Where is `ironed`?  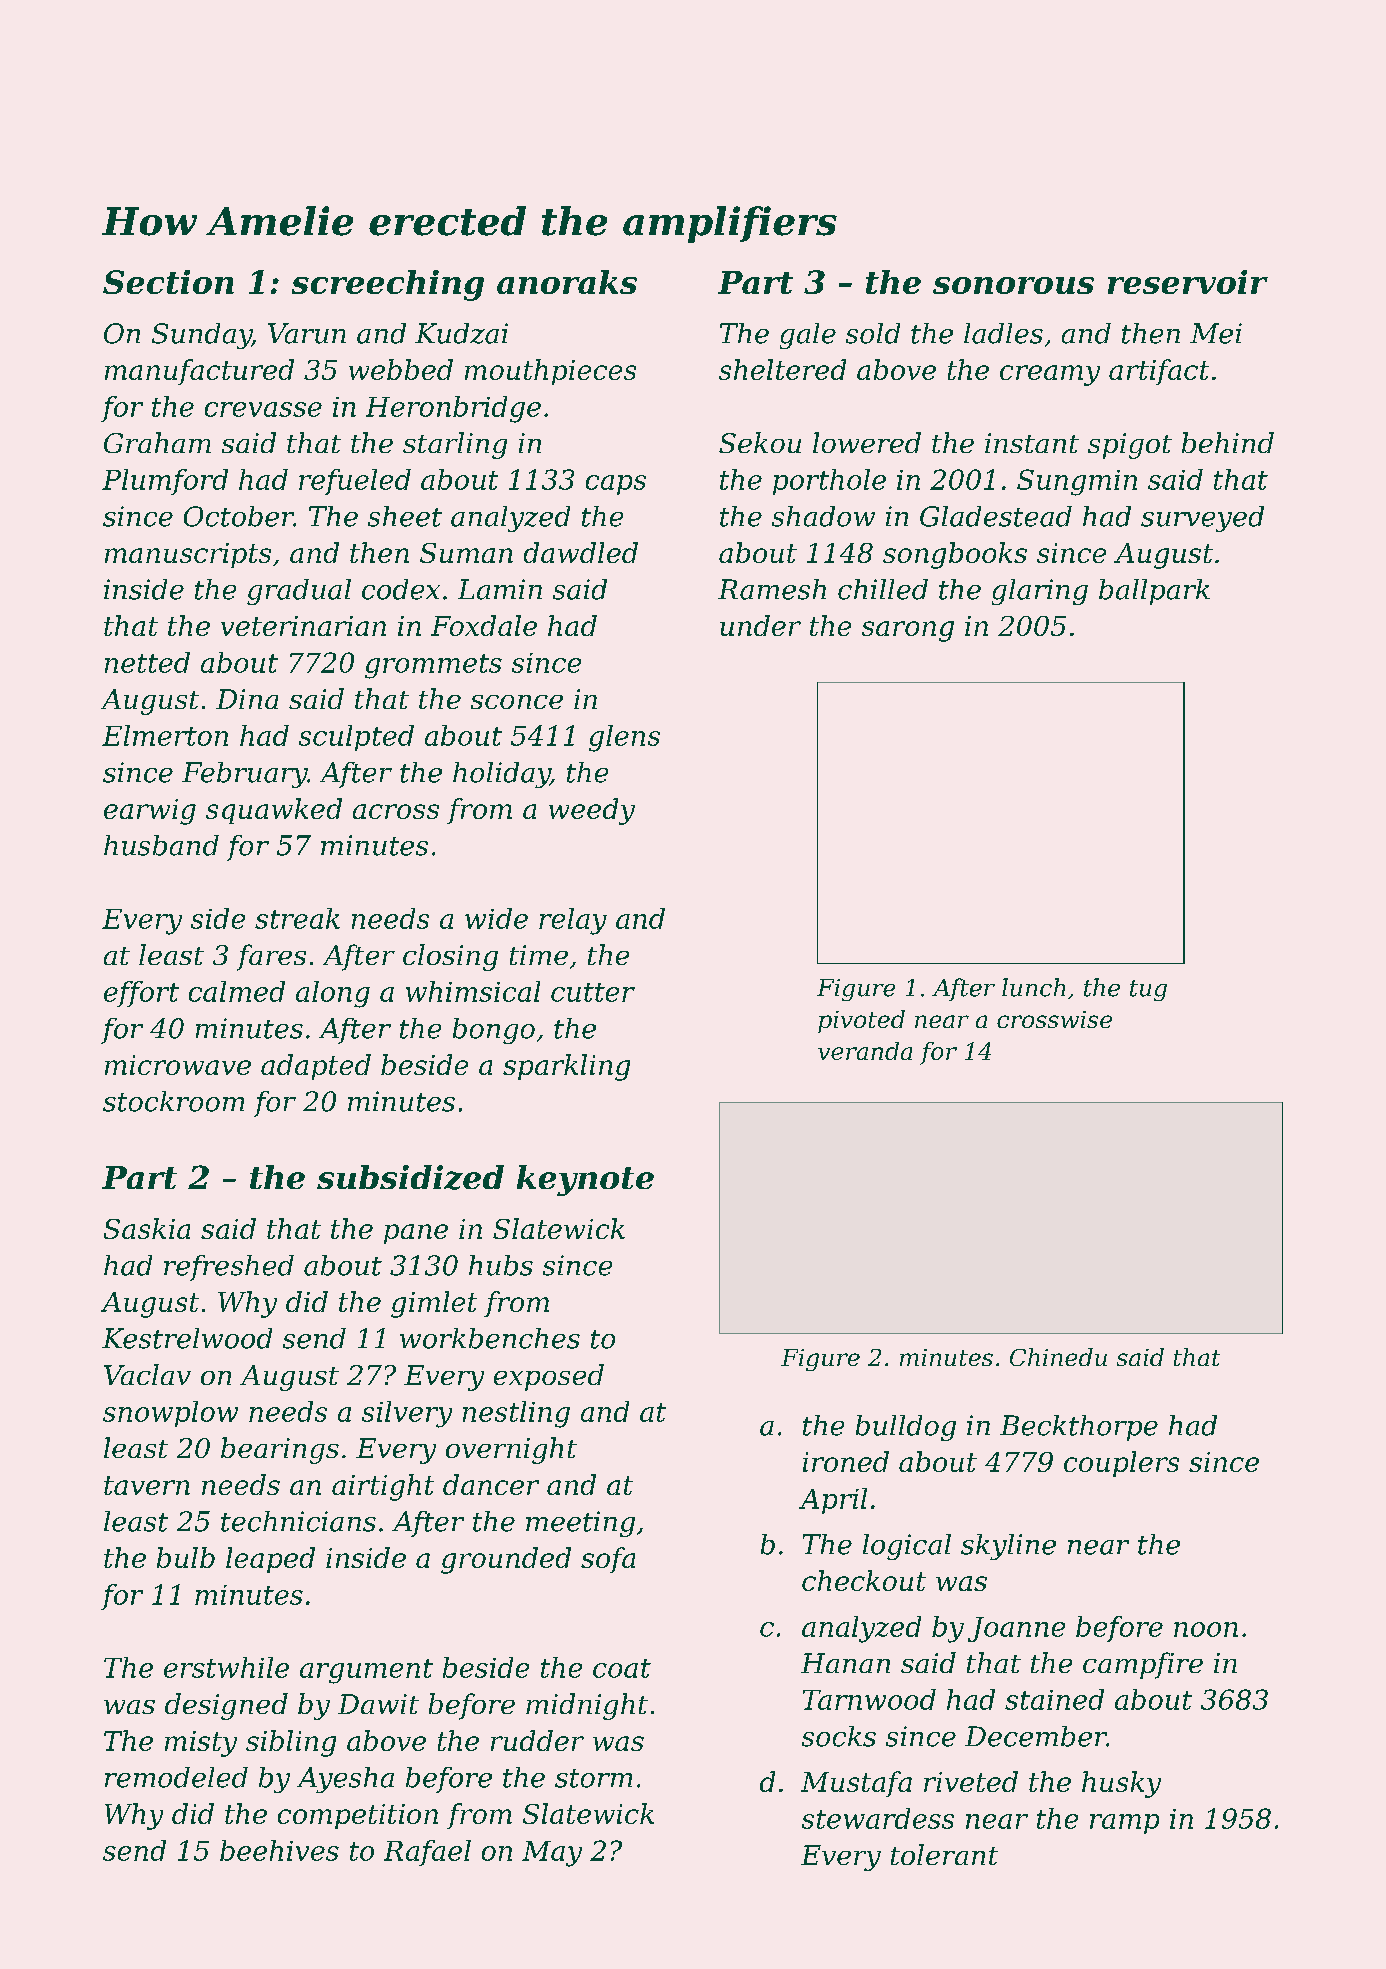
ironed is located at coordinates (846, 1461).
